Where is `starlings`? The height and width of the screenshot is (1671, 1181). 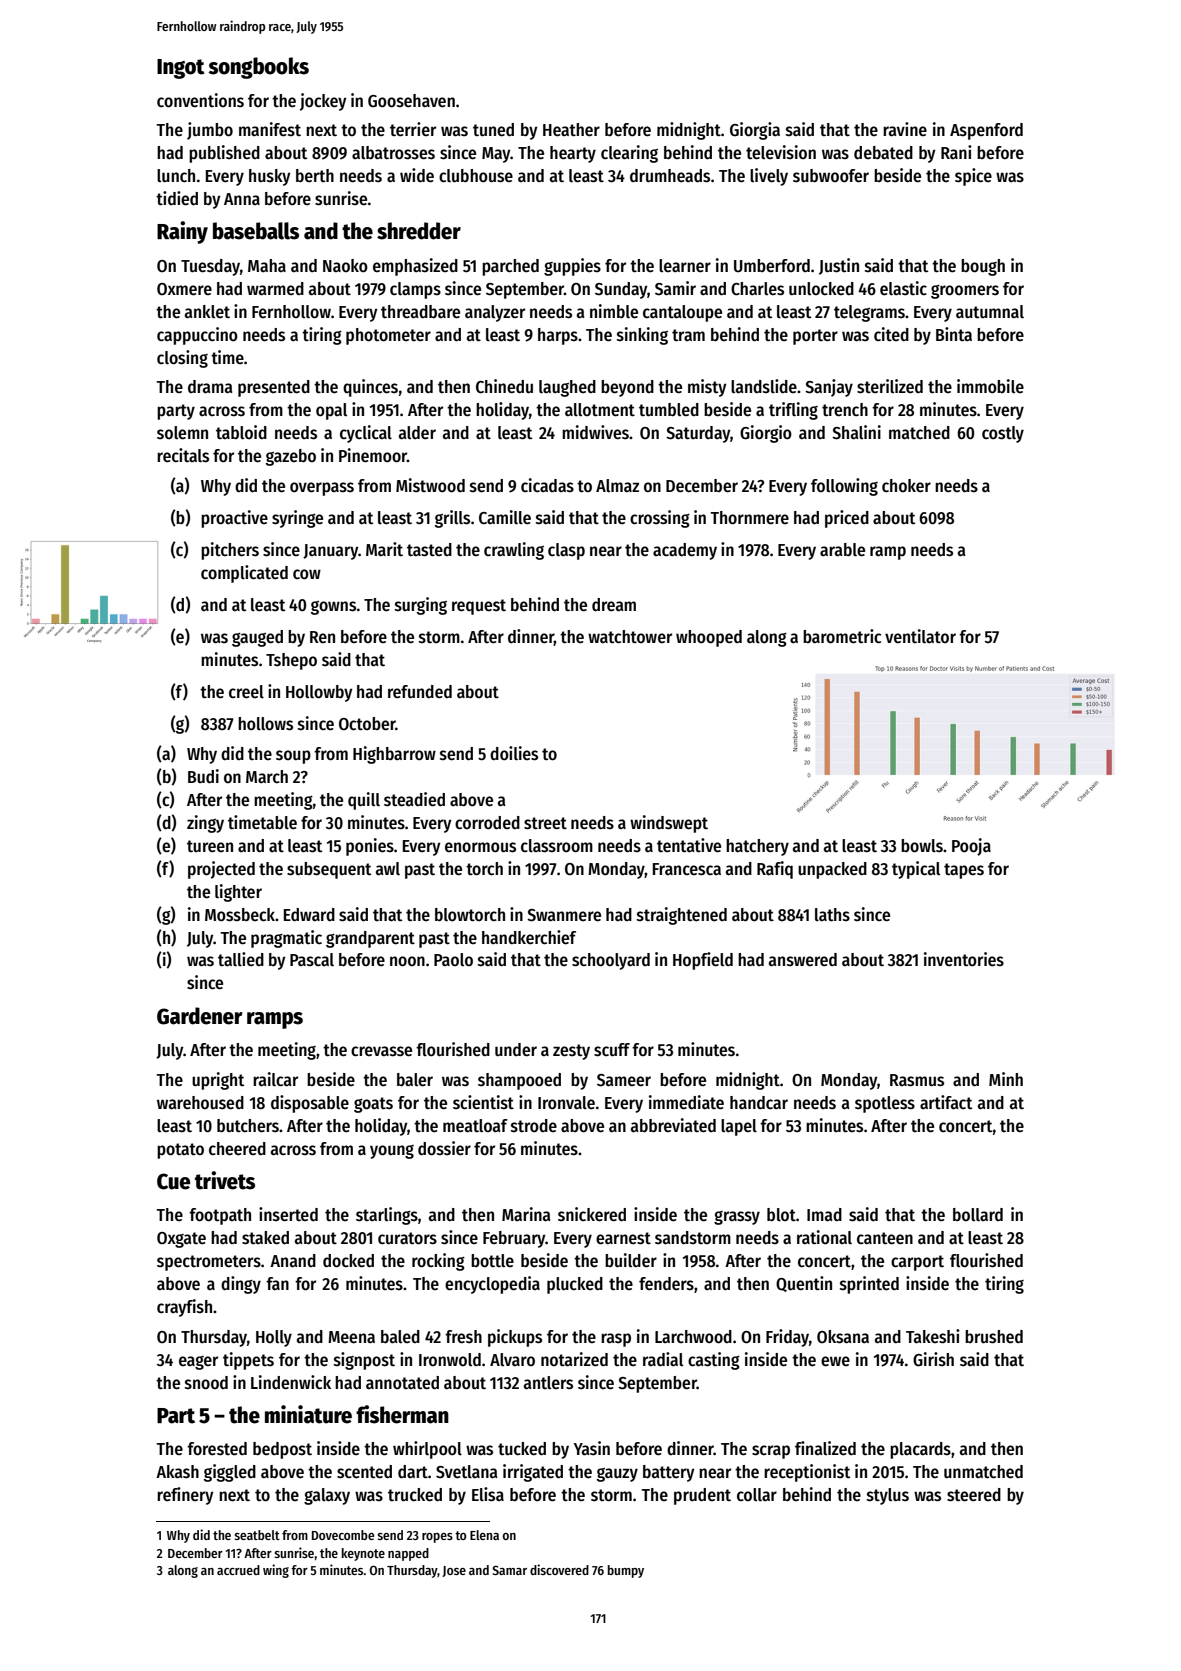 starlings is located at coordinates (387, 1216).
